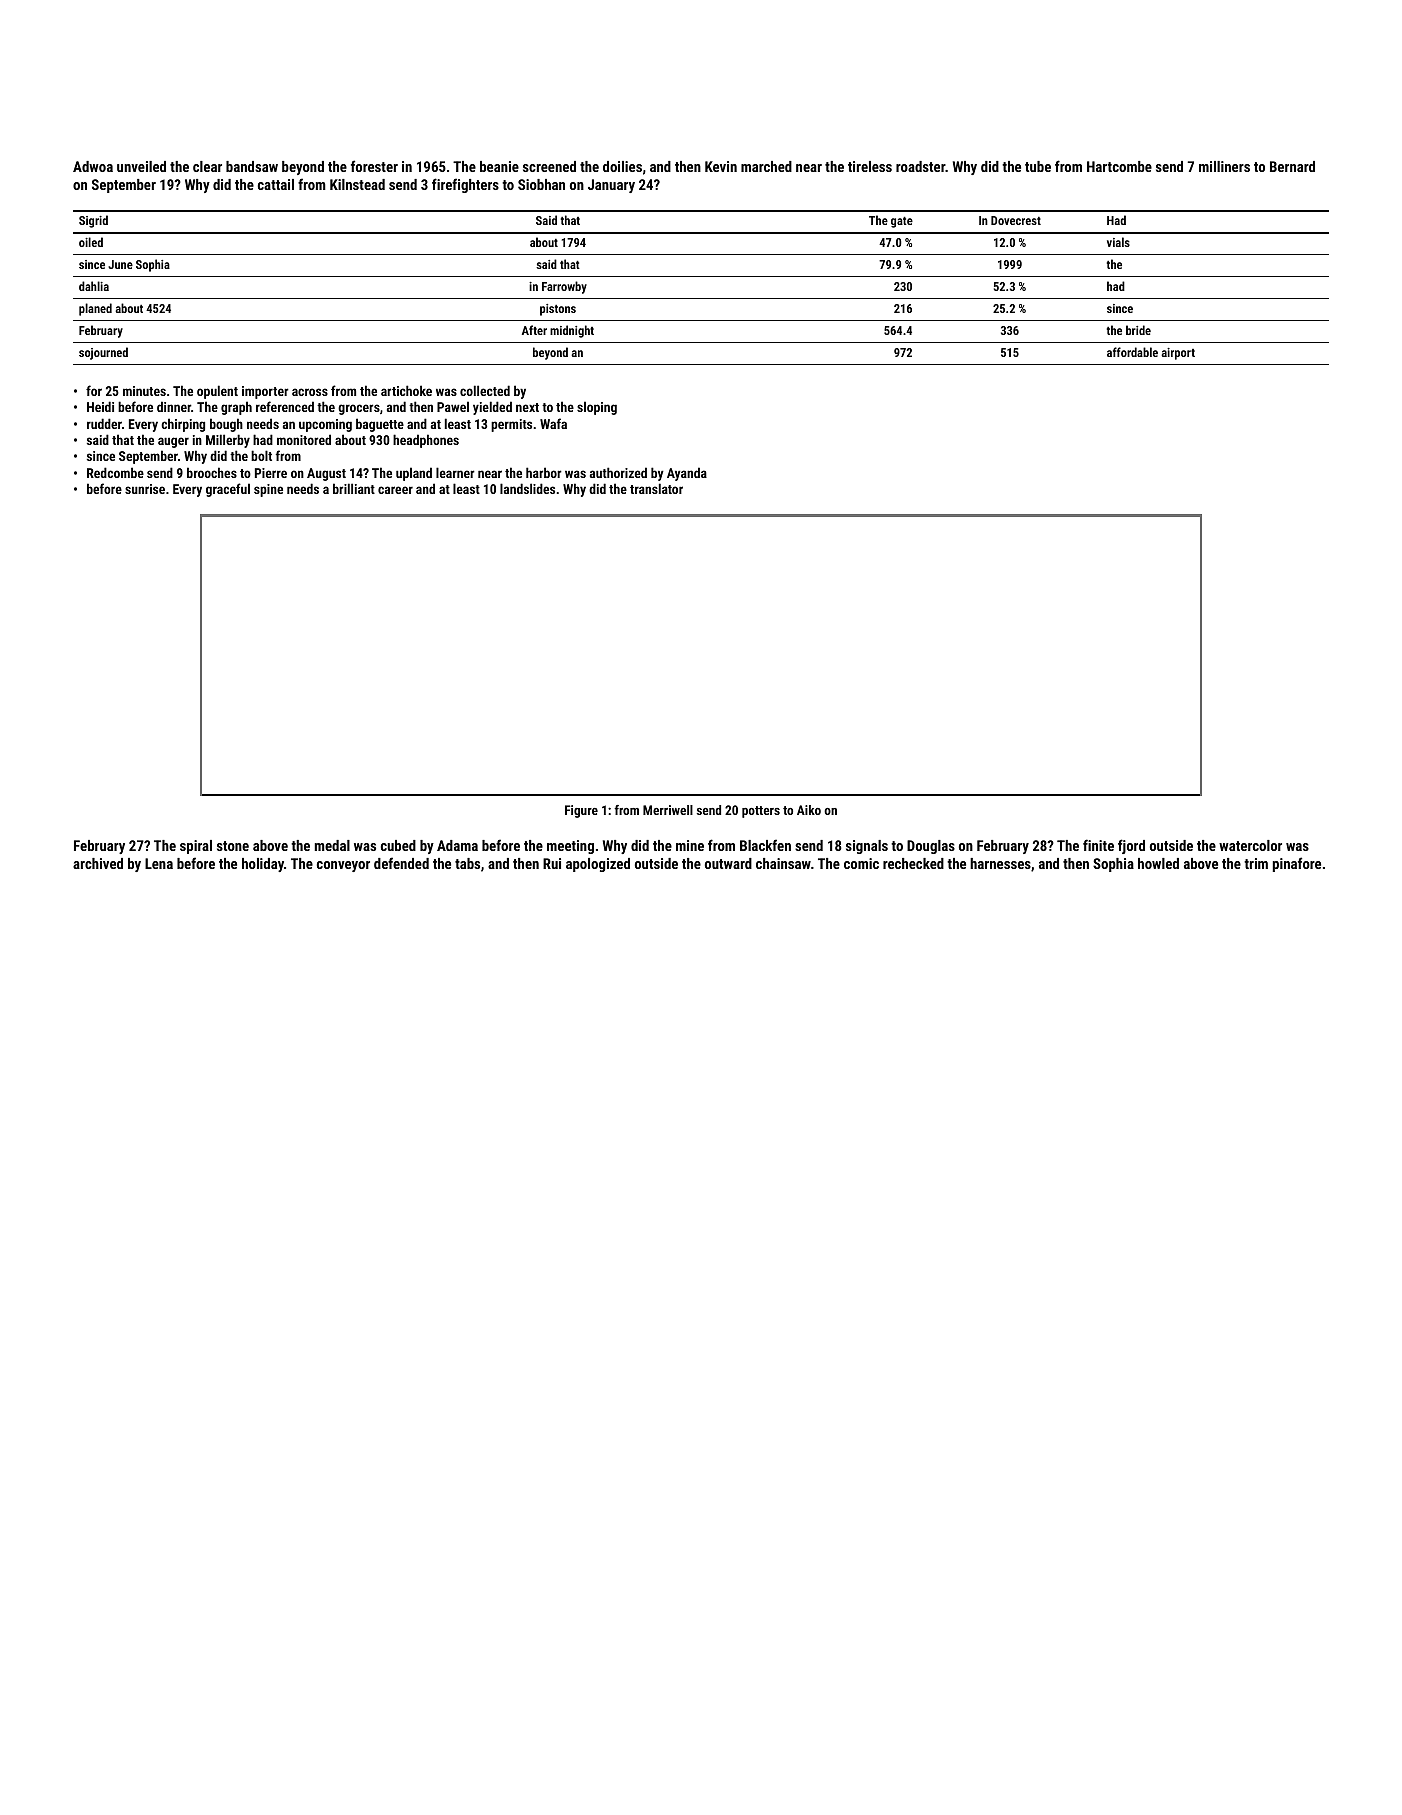 This image has height=1815, width=1402. What do you see at coordinates (1119, 166) in the image?
I see `Hartcombe` at bounding box center [1119, 166].
